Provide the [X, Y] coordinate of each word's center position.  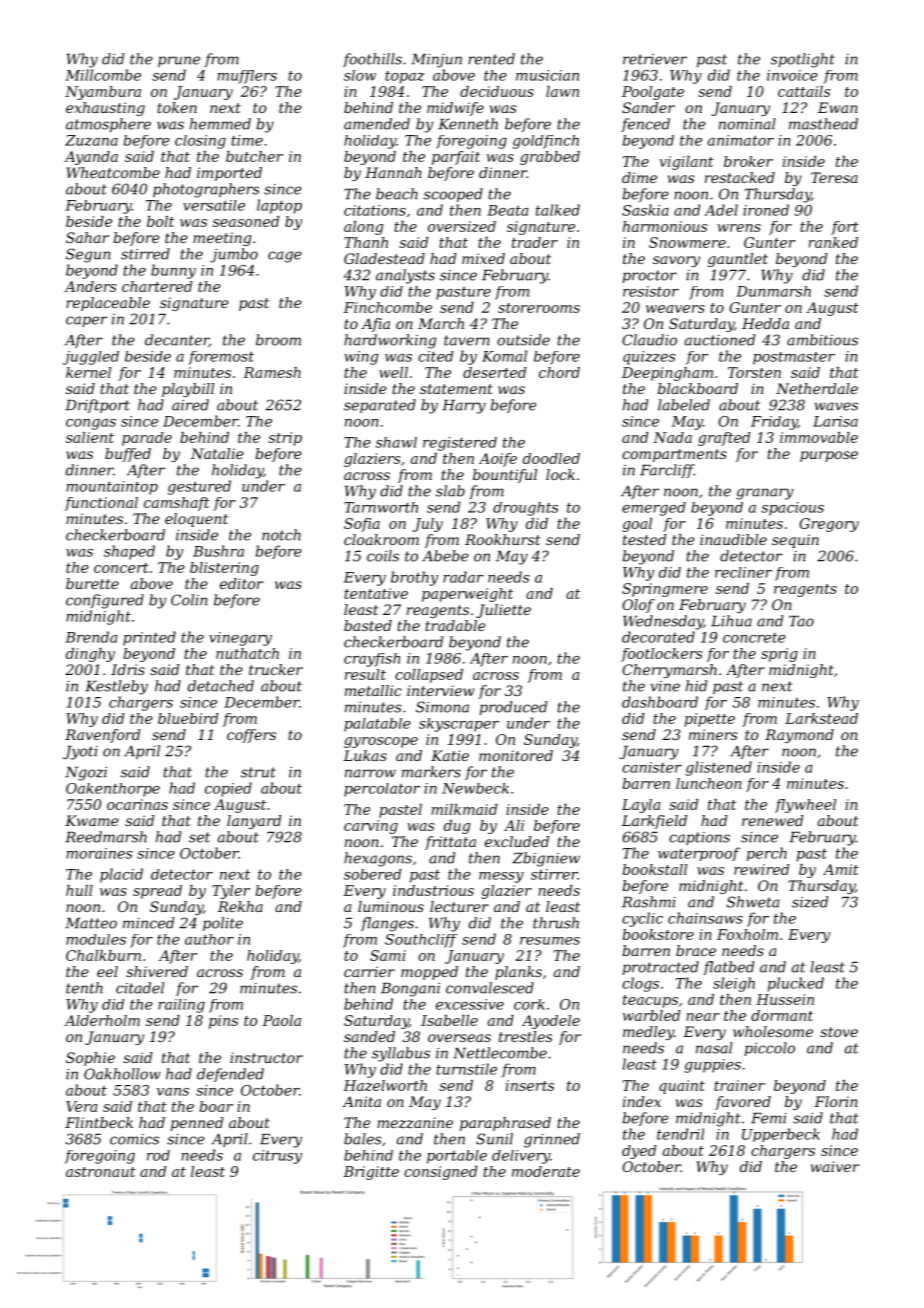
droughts [525, 509]
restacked [740, 177]
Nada [672, 437]
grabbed [550, 158]
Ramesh [272, 372]
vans [173, 1092]
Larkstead [821, 718]
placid [121, 875]
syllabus [401, 1054]
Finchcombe [387, 307]
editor [241, 583]
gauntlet [738, 260]
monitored [516, 755]
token [177, 107]
